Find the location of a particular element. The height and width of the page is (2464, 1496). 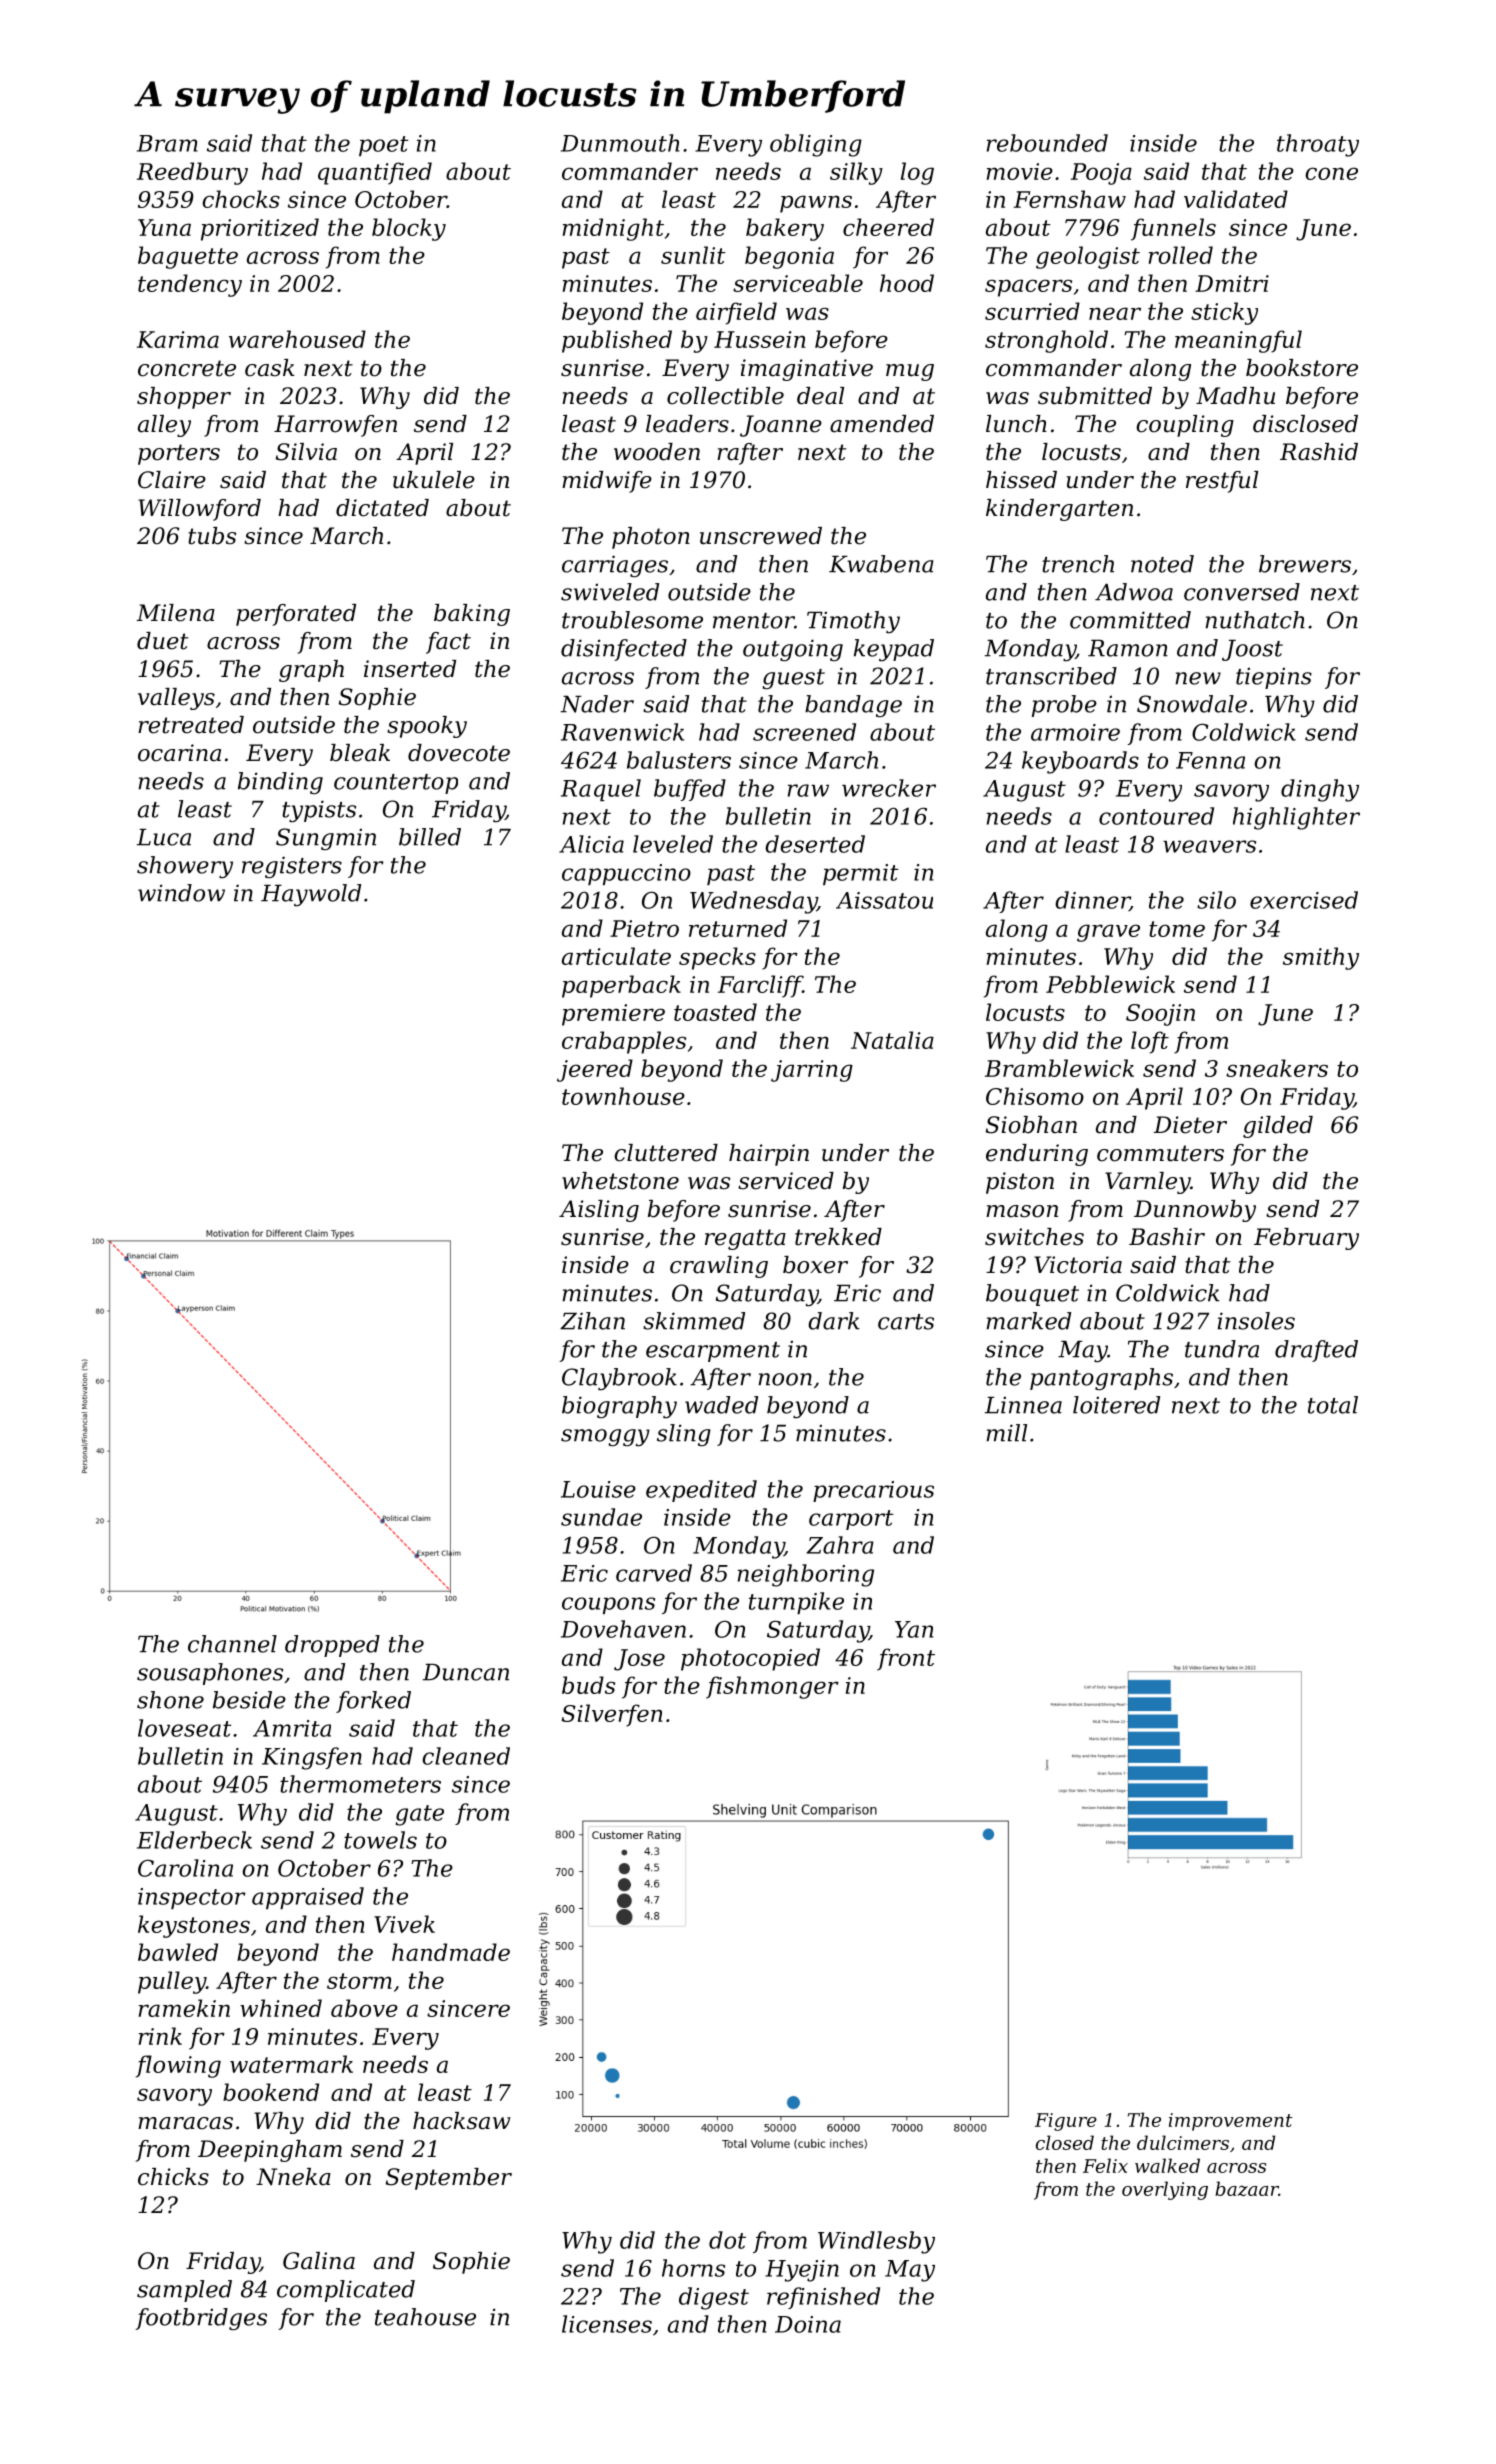

Yan is located at coordinates (914, 1629).
